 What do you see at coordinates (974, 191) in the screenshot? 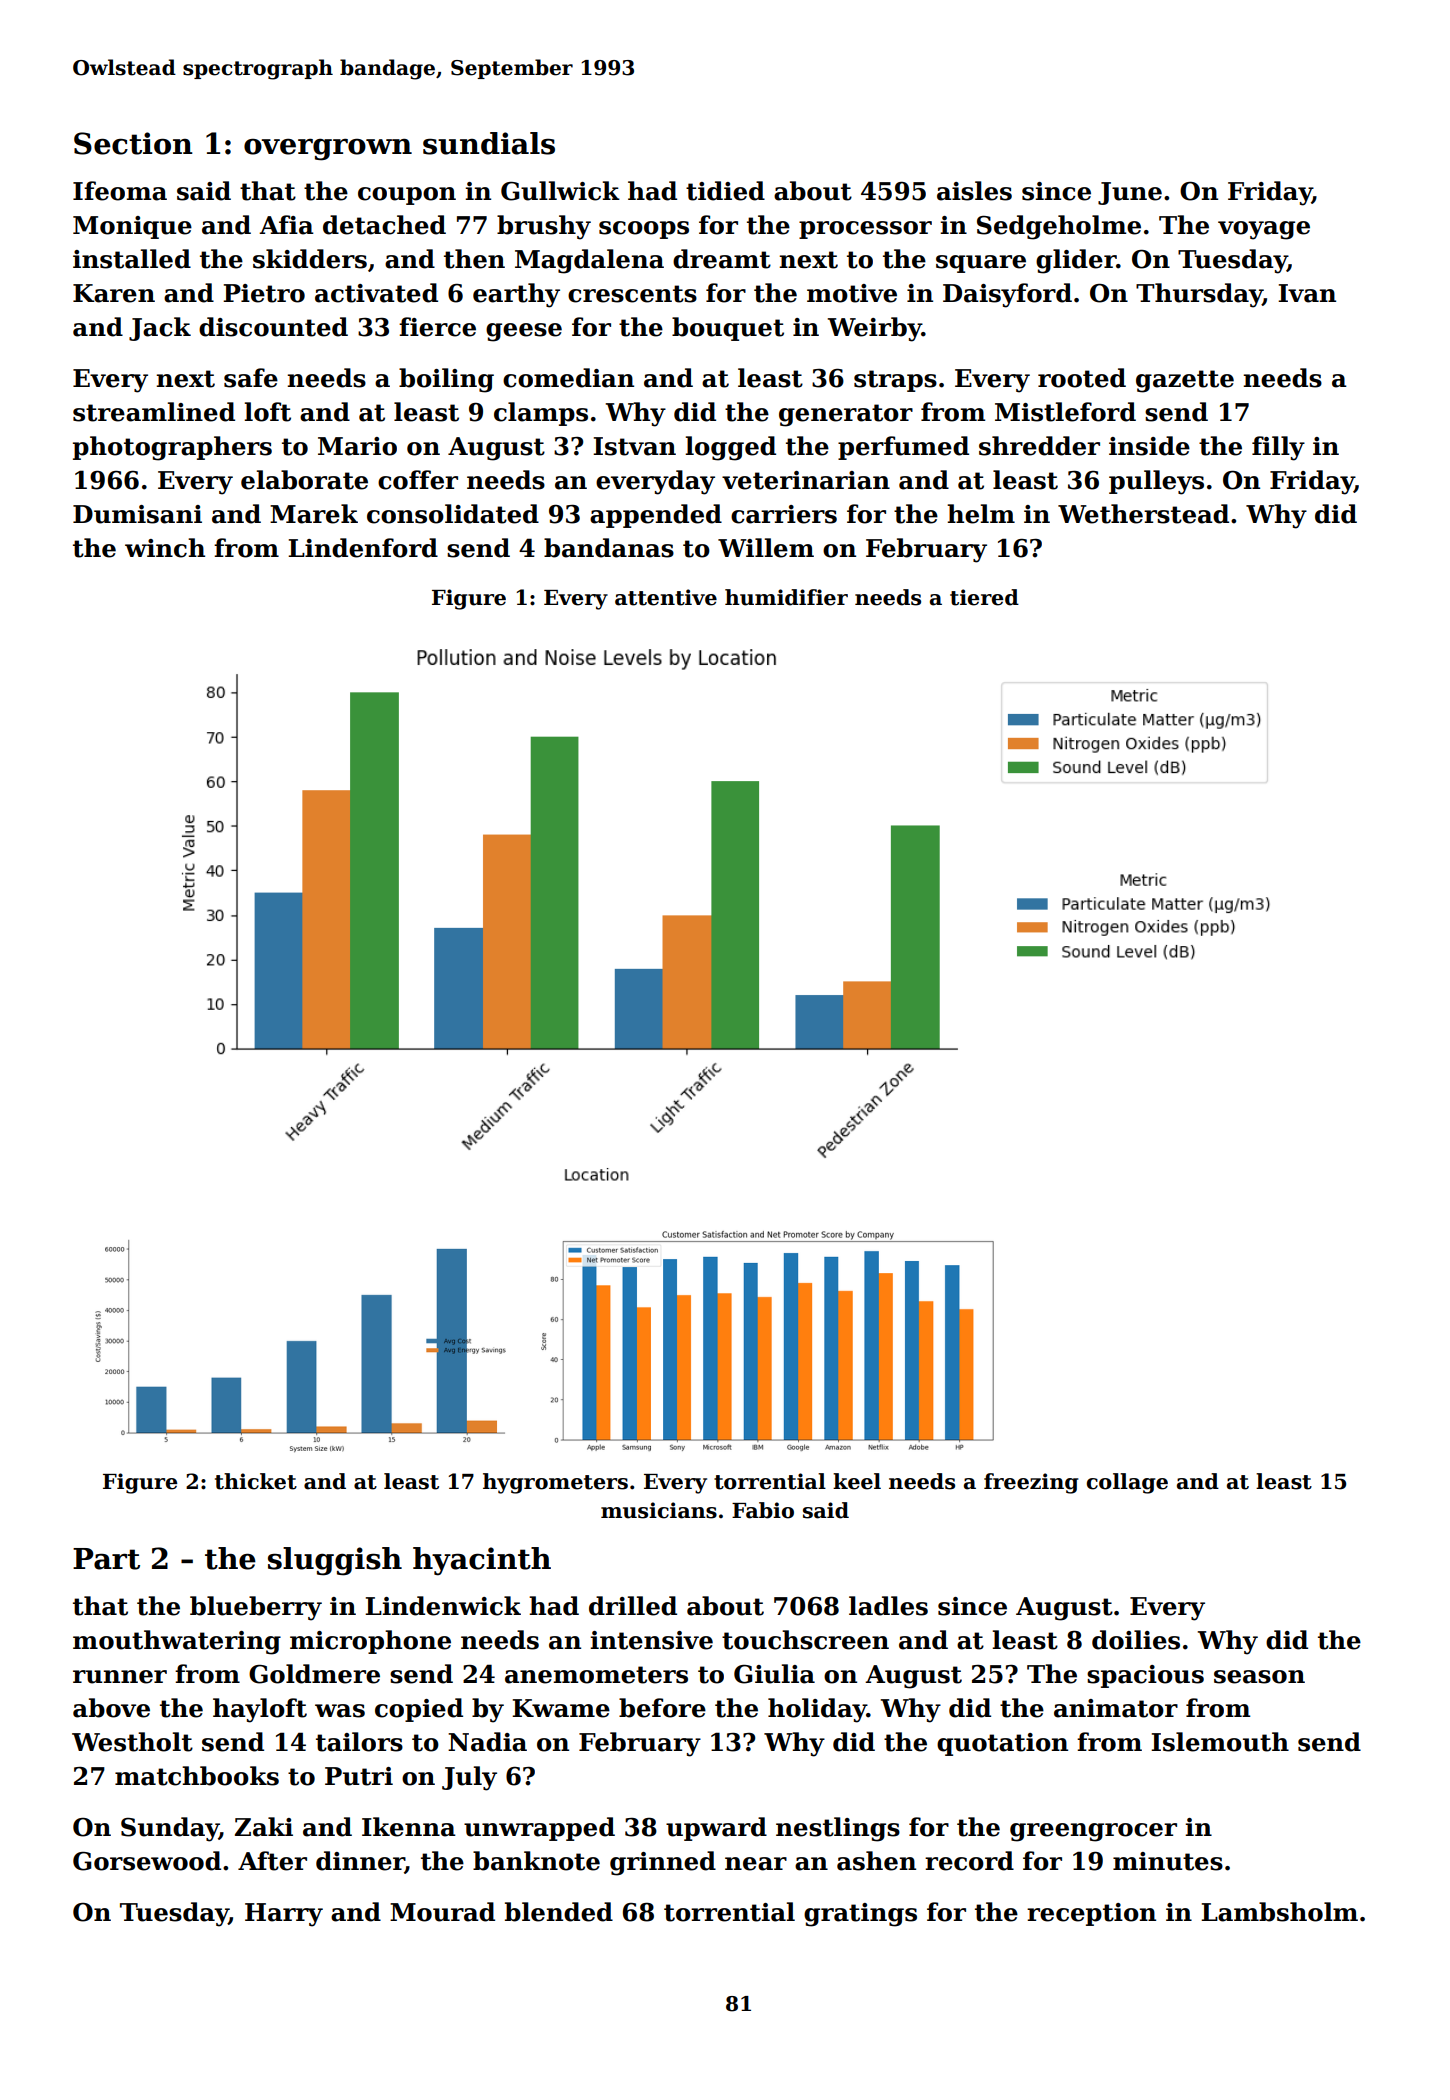
I see `aisles` at bounding box center [974, 191].
